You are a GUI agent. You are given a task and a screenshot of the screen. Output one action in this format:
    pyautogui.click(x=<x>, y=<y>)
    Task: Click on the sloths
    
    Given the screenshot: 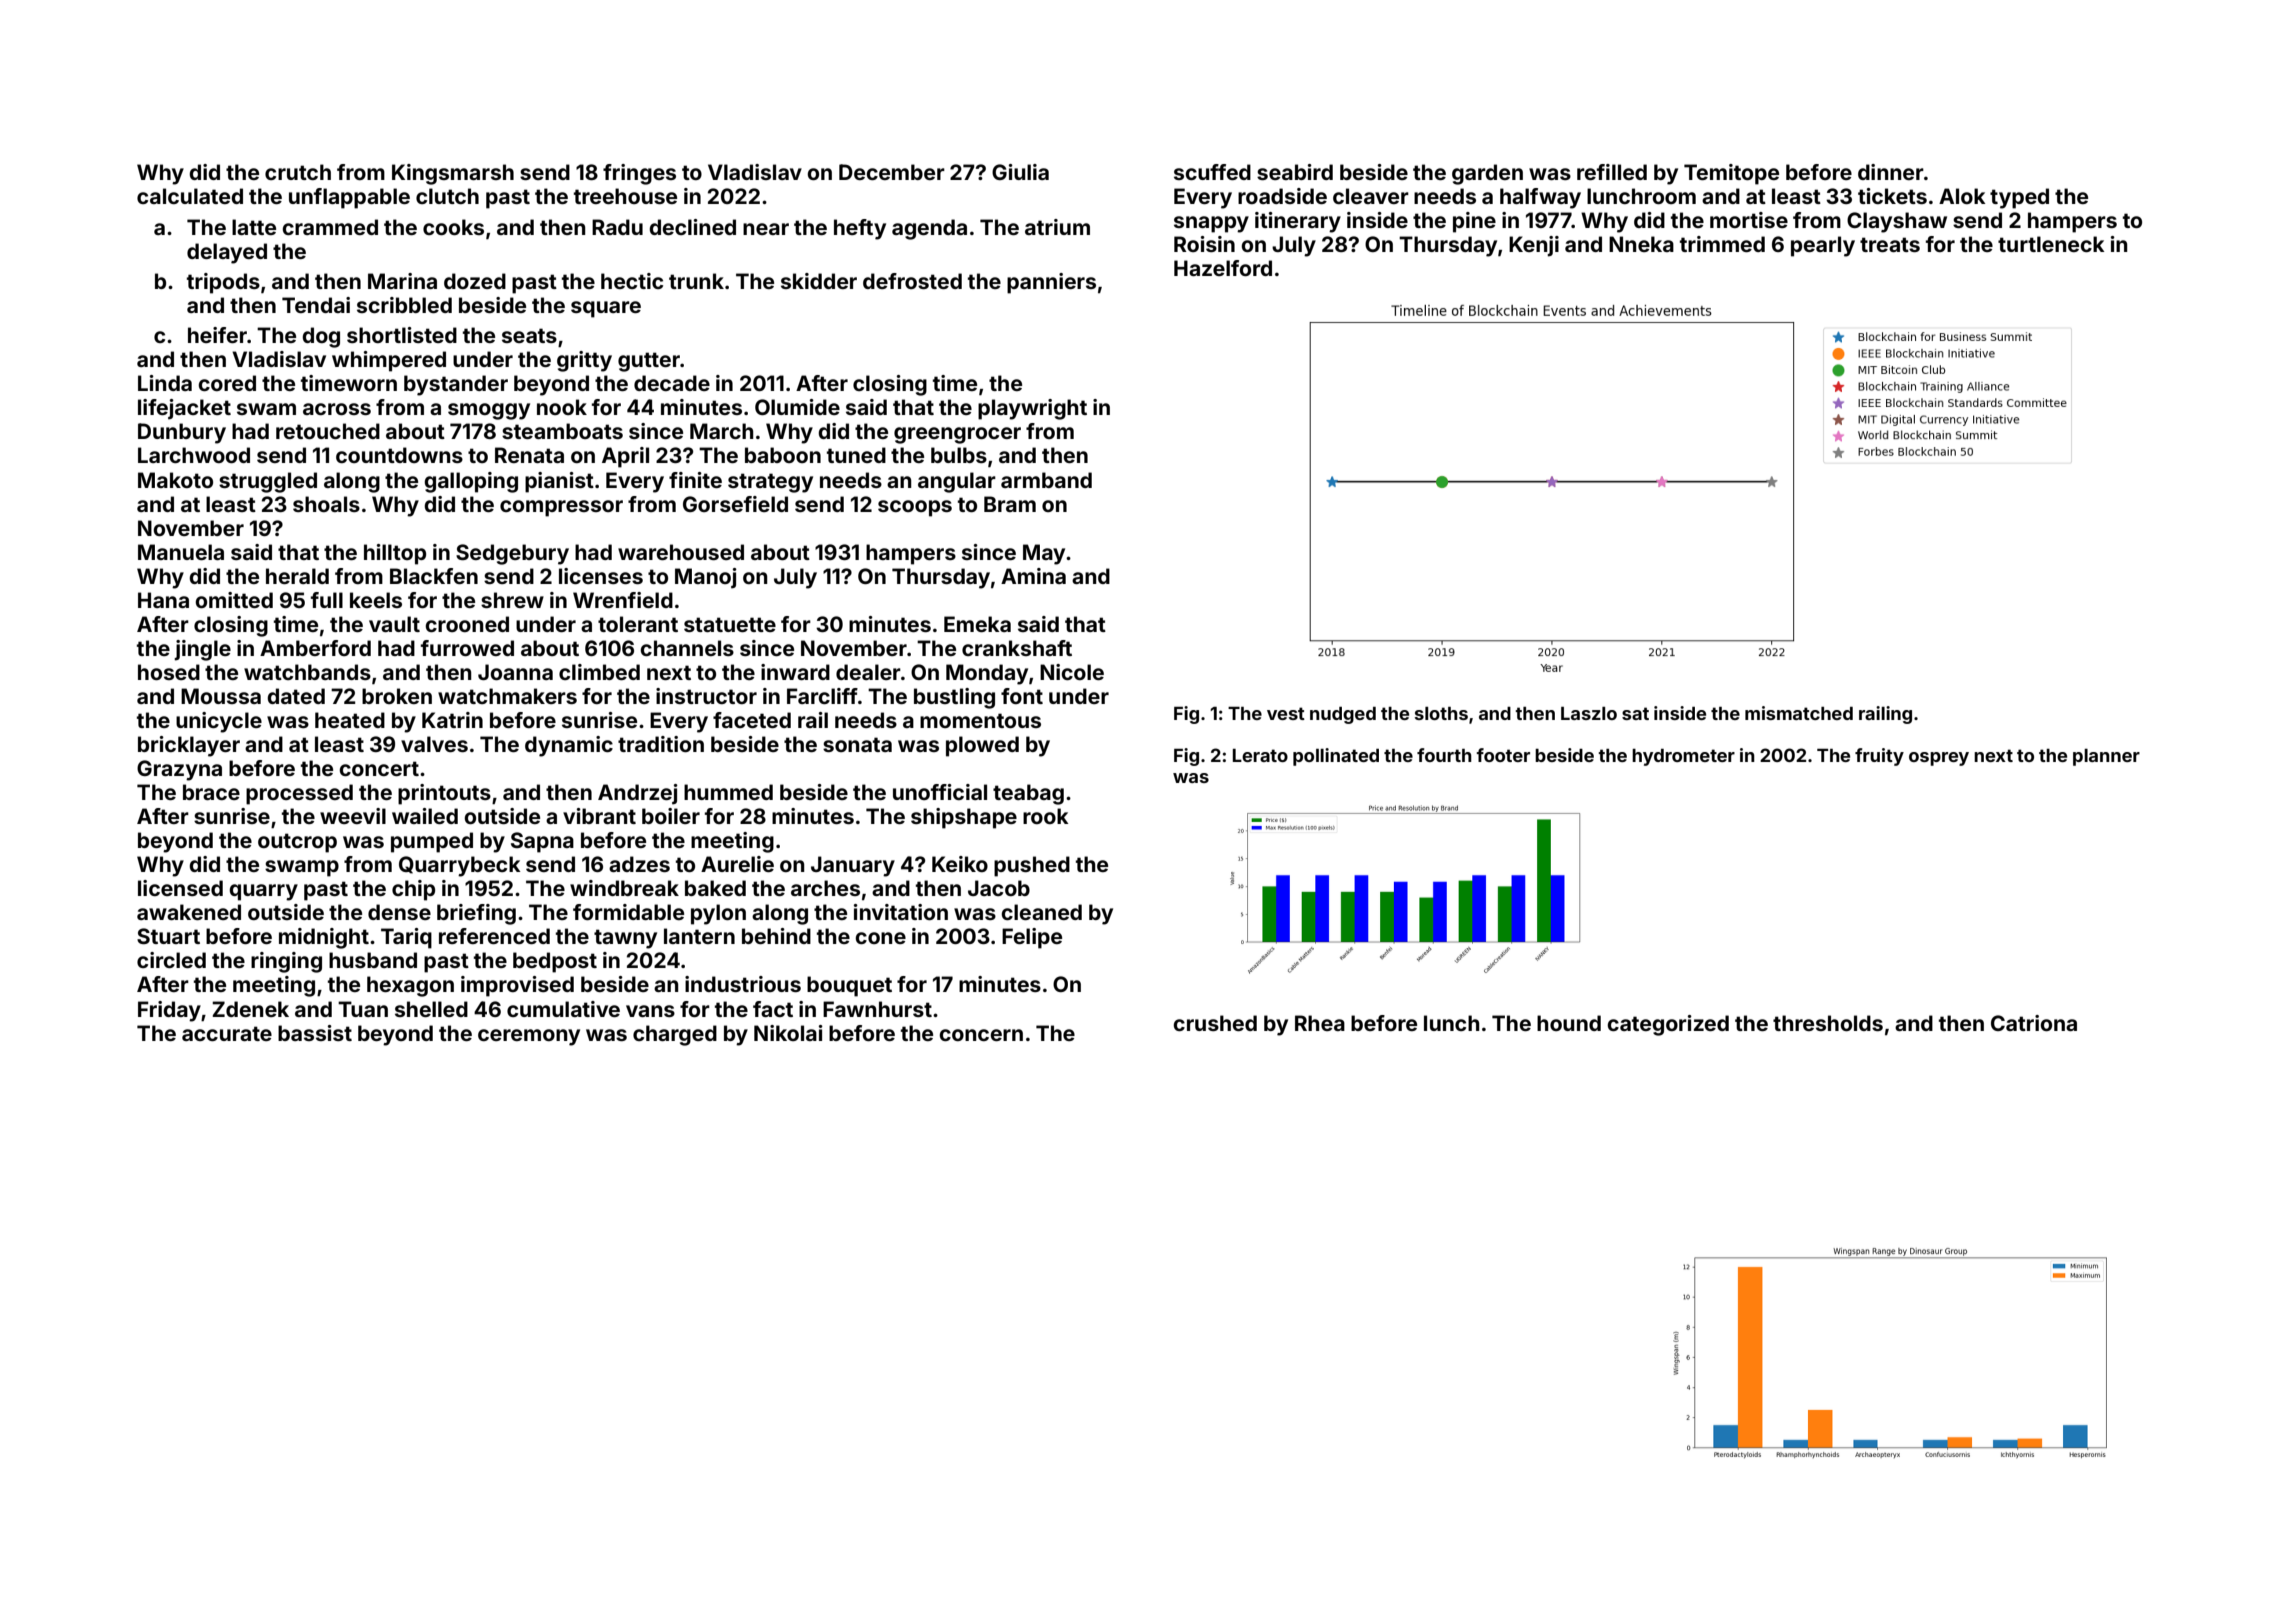 What is the action you would take?
    pyautogui.click(x=1441, y=713)
